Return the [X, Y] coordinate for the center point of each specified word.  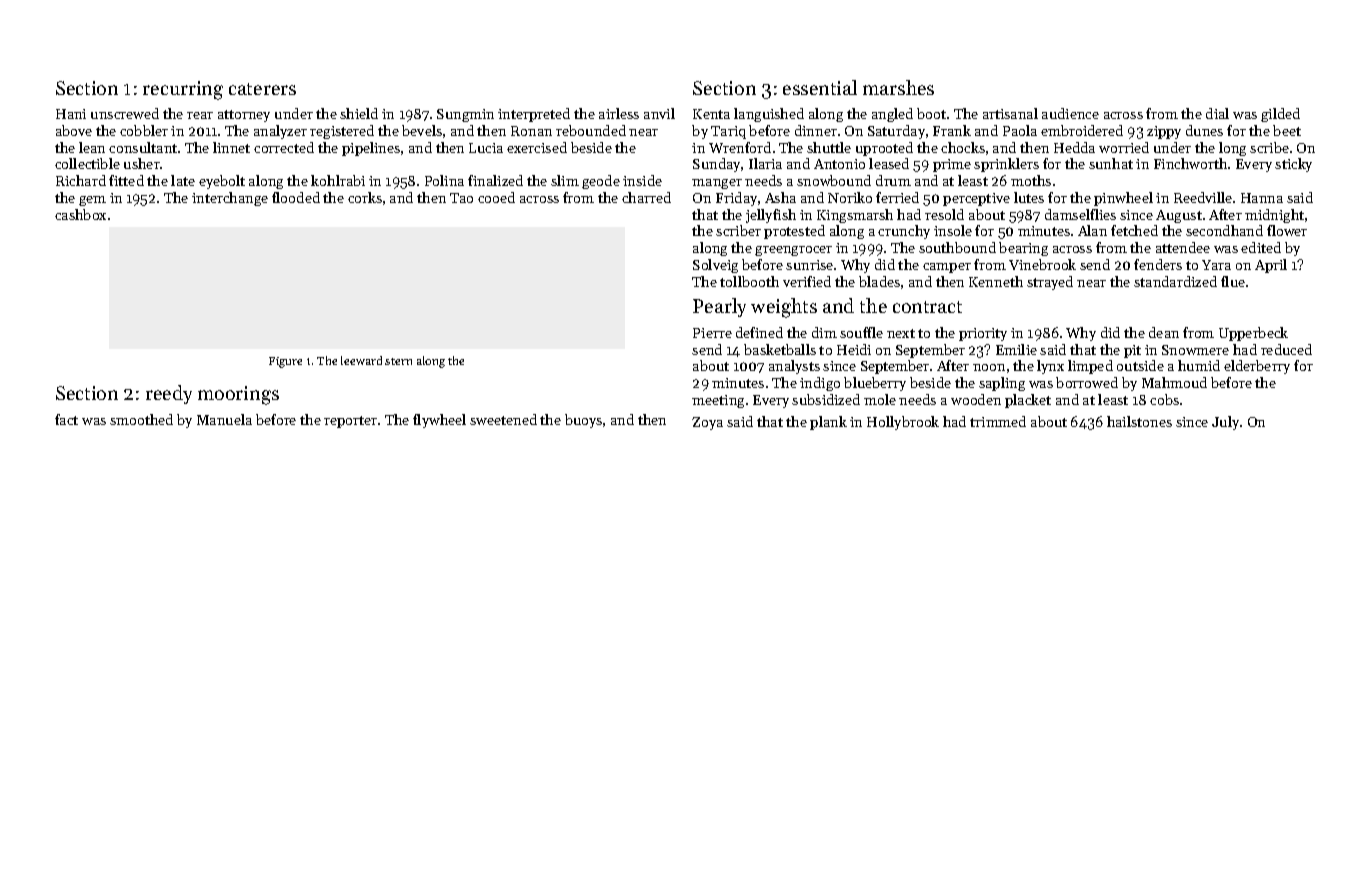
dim [824, 332]
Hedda [1074, 147]
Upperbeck [1253, 334]
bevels [422, 130]
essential [820, 87]
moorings [238, 395]
